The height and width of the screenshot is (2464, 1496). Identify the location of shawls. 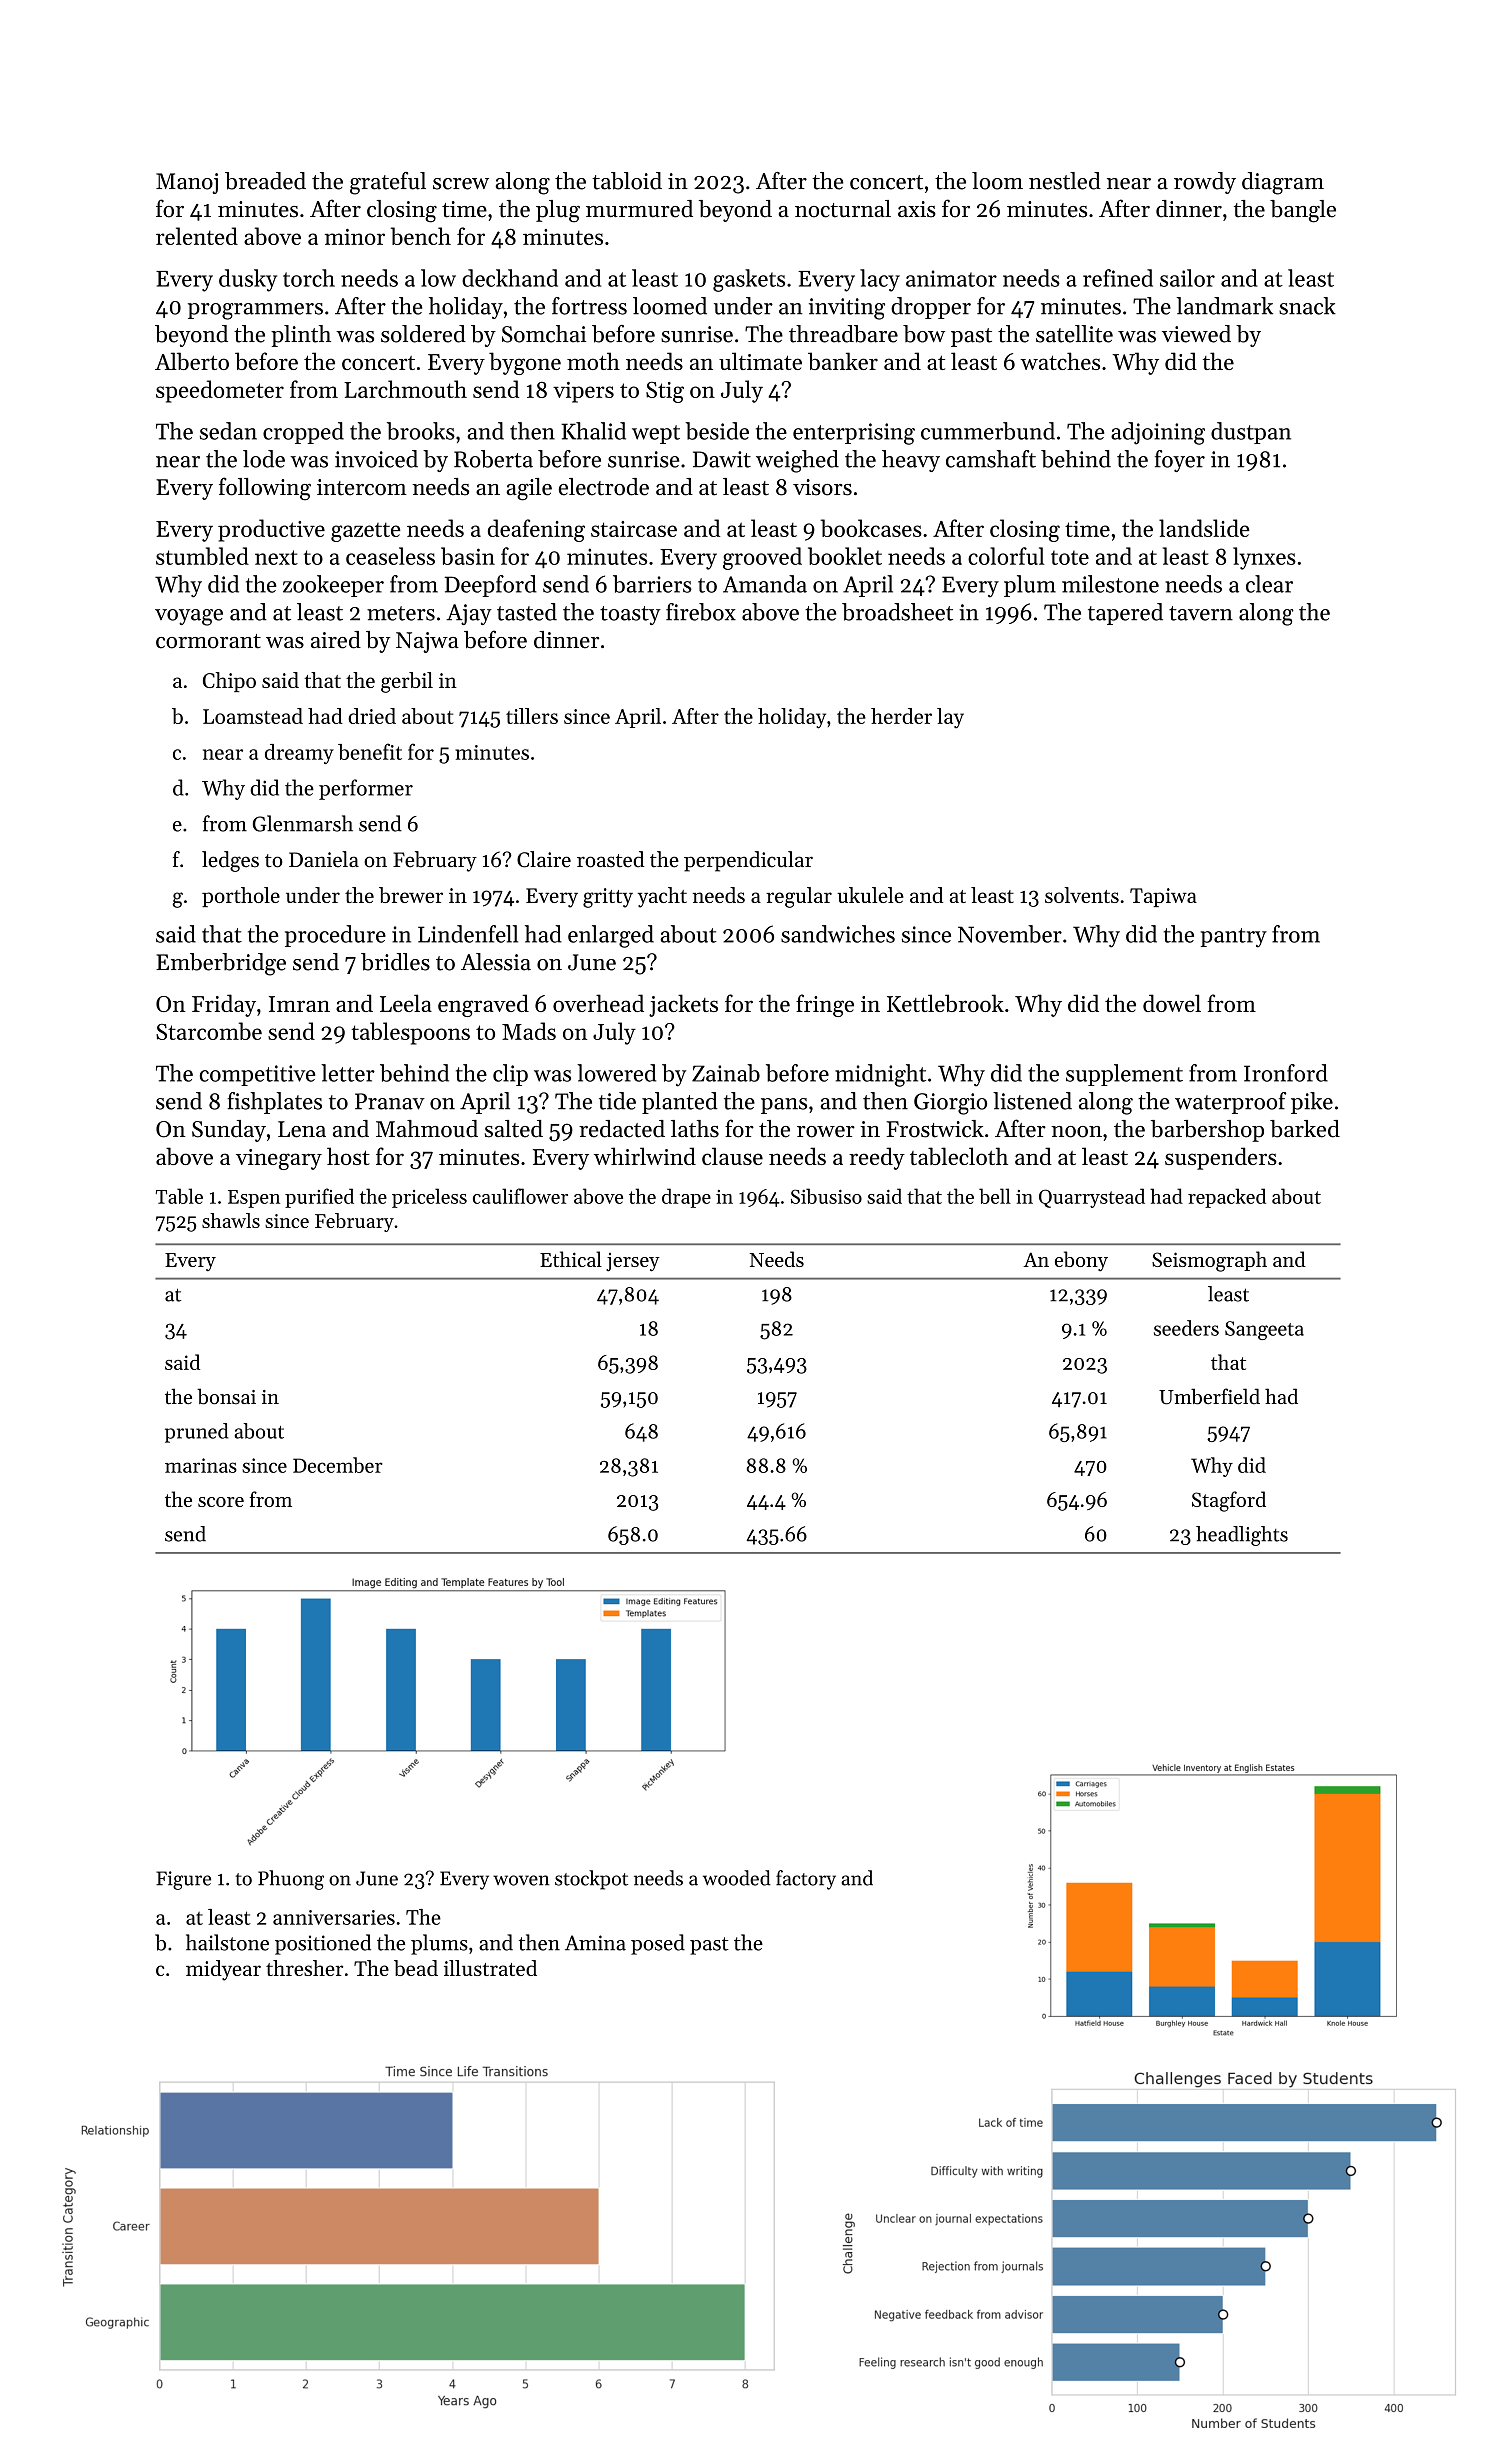
(231, 1220).
